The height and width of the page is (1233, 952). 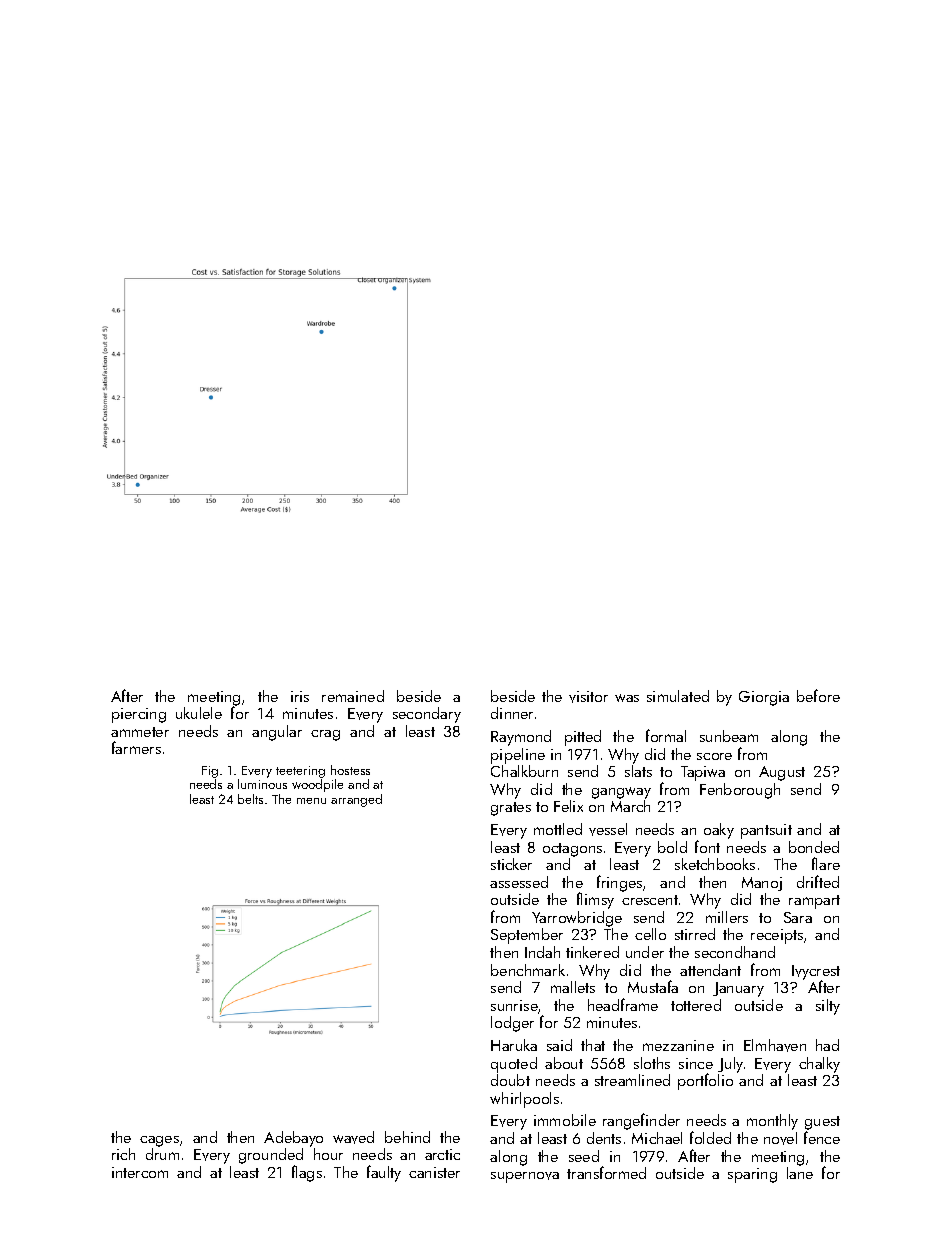 I want to click on formal, so click(x=666, y=735).
